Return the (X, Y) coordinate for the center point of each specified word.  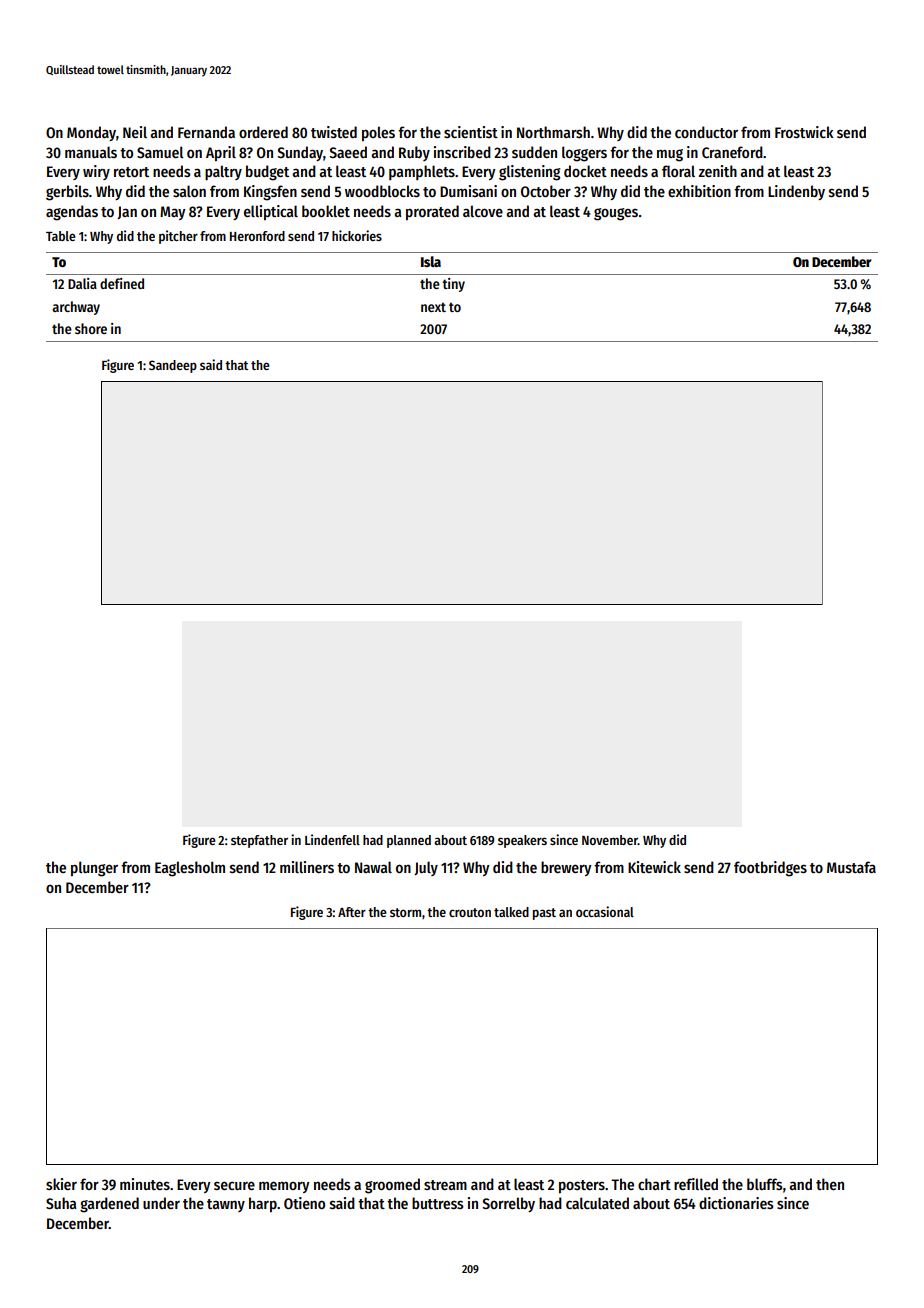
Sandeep (173, 366)
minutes (145, 1184)
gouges (616, 214)
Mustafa (851, 867)
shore (91, 328)
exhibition (699, 191)
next (433, 307)
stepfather (259, 841)
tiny (453, 285)
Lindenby (796, 192)
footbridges (770, 869)
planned (409, 841)
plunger (94, 869)
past (544, 914)
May (173, 213)
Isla (431, 261)
